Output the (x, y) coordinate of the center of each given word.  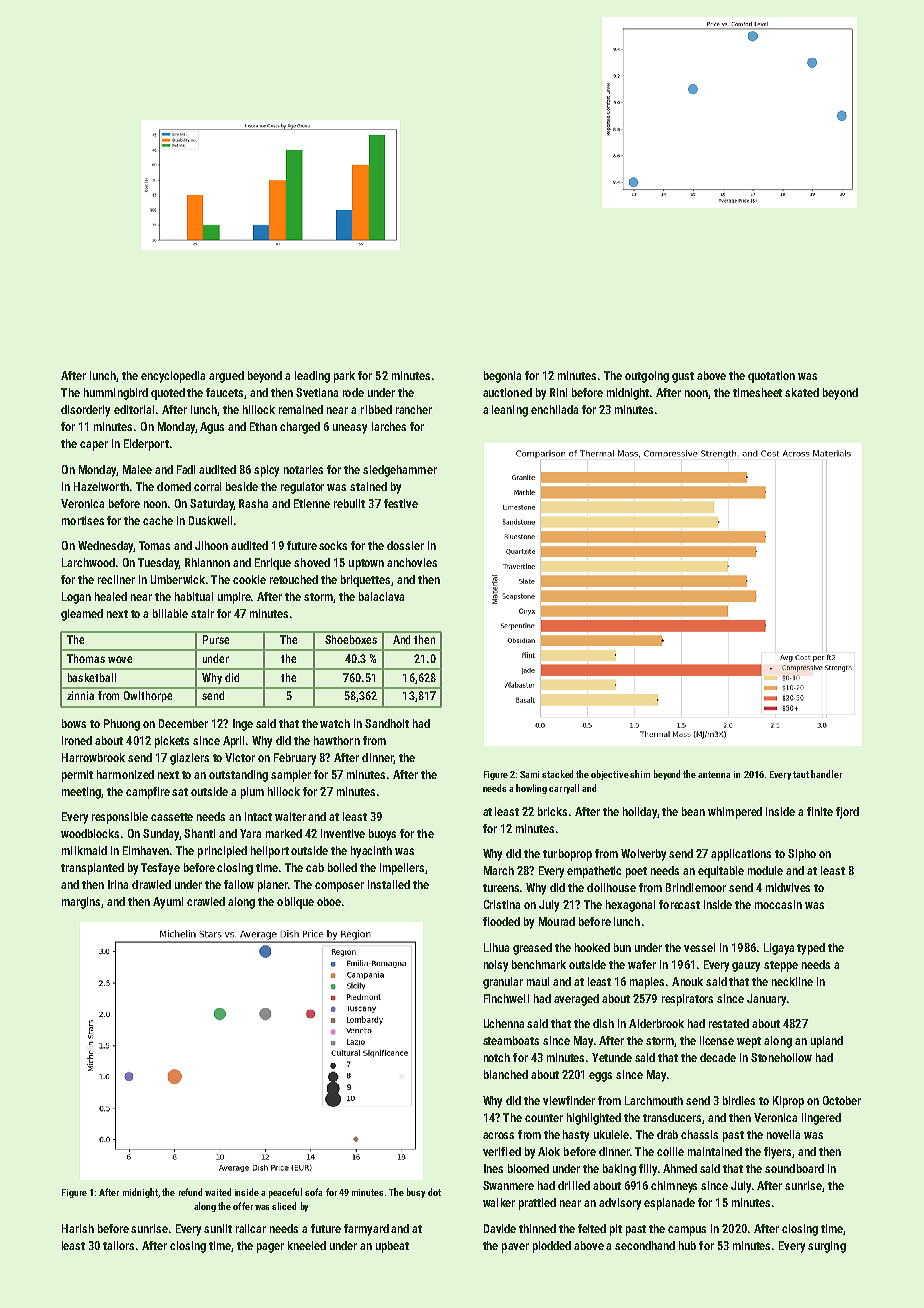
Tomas (154, 545)
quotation (771, 377)
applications (741, 855)
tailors (118, 1245)
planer (273, 886)
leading (312, 377)
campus (687, 1231)
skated (802, 392)
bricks (552, 811)
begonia (502, 377)
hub (687, 1245)
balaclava (381, 596)
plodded (552, 1247)
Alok (549, 1151)
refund (190, 1192)
